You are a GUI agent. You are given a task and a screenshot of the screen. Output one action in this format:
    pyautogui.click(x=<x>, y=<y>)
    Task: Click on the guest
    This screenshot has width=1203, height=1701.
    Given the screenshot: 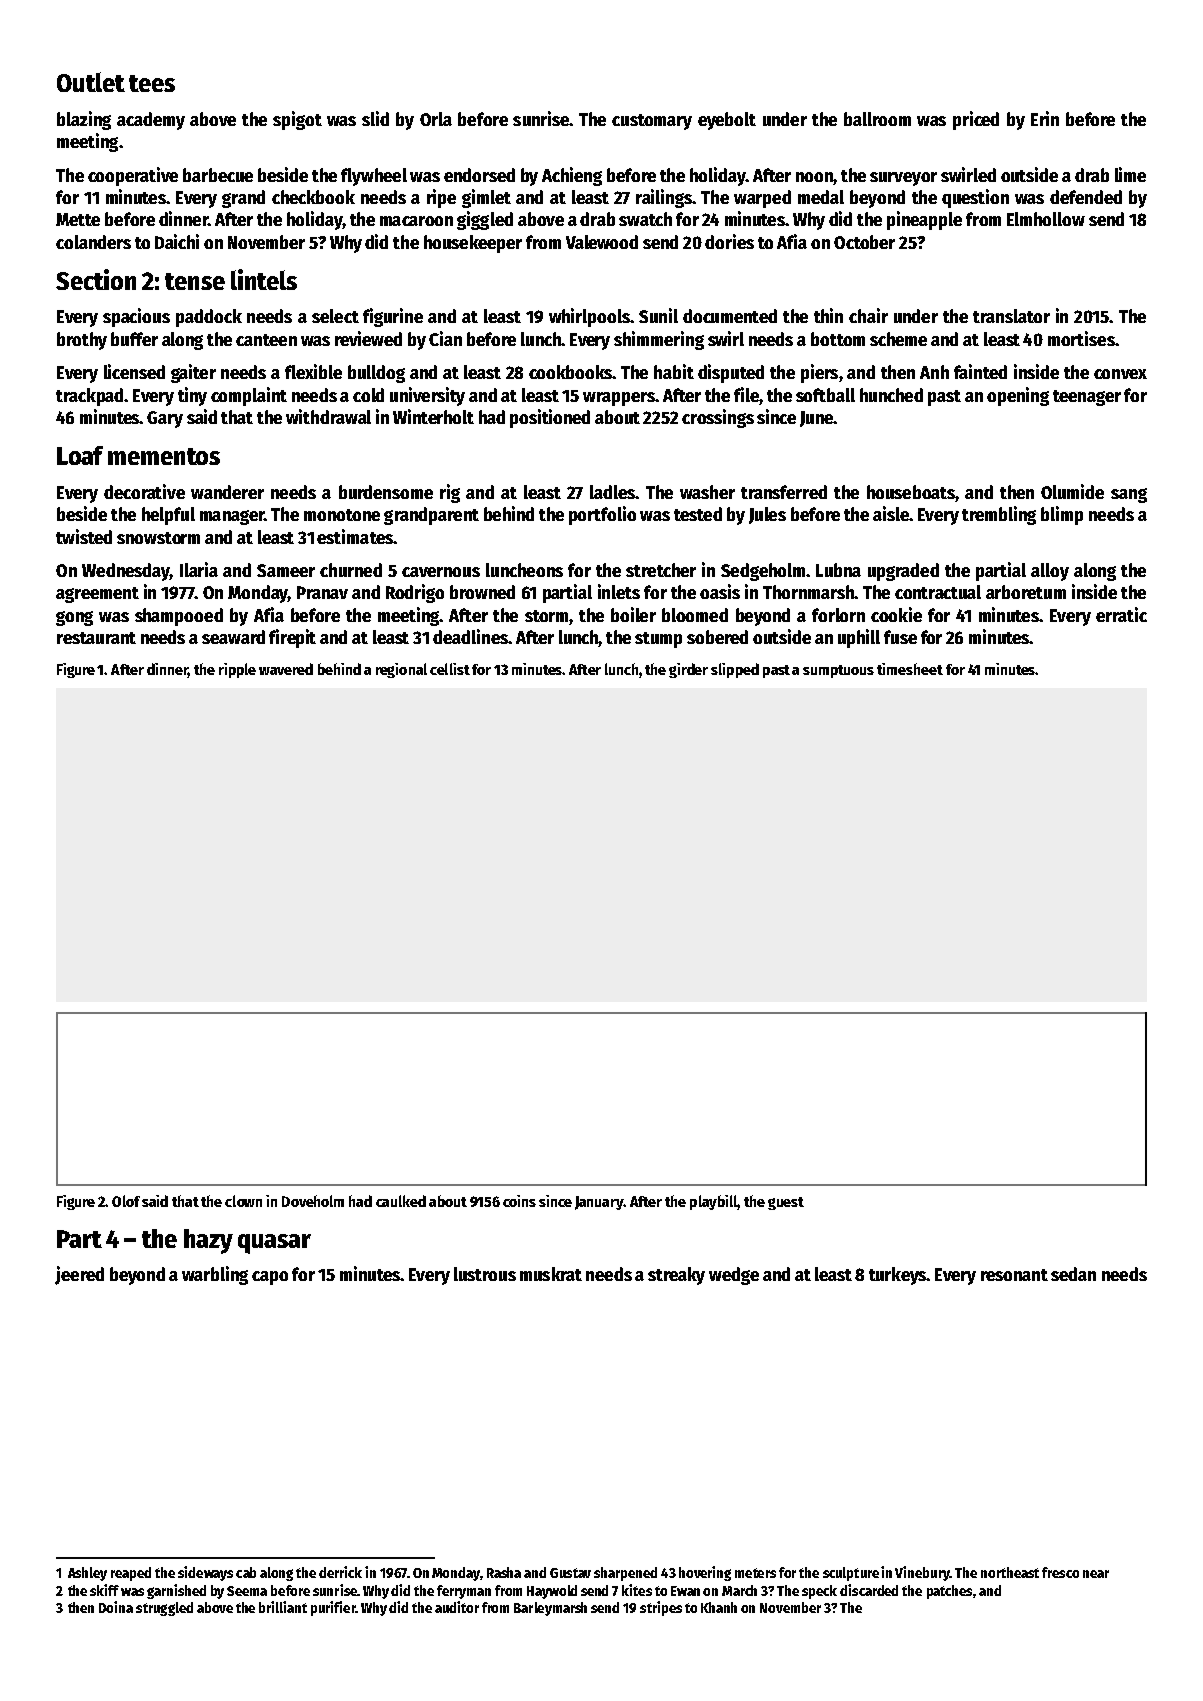 What is the action you would take?
    pyautogui.click(x=786, y=1203)
